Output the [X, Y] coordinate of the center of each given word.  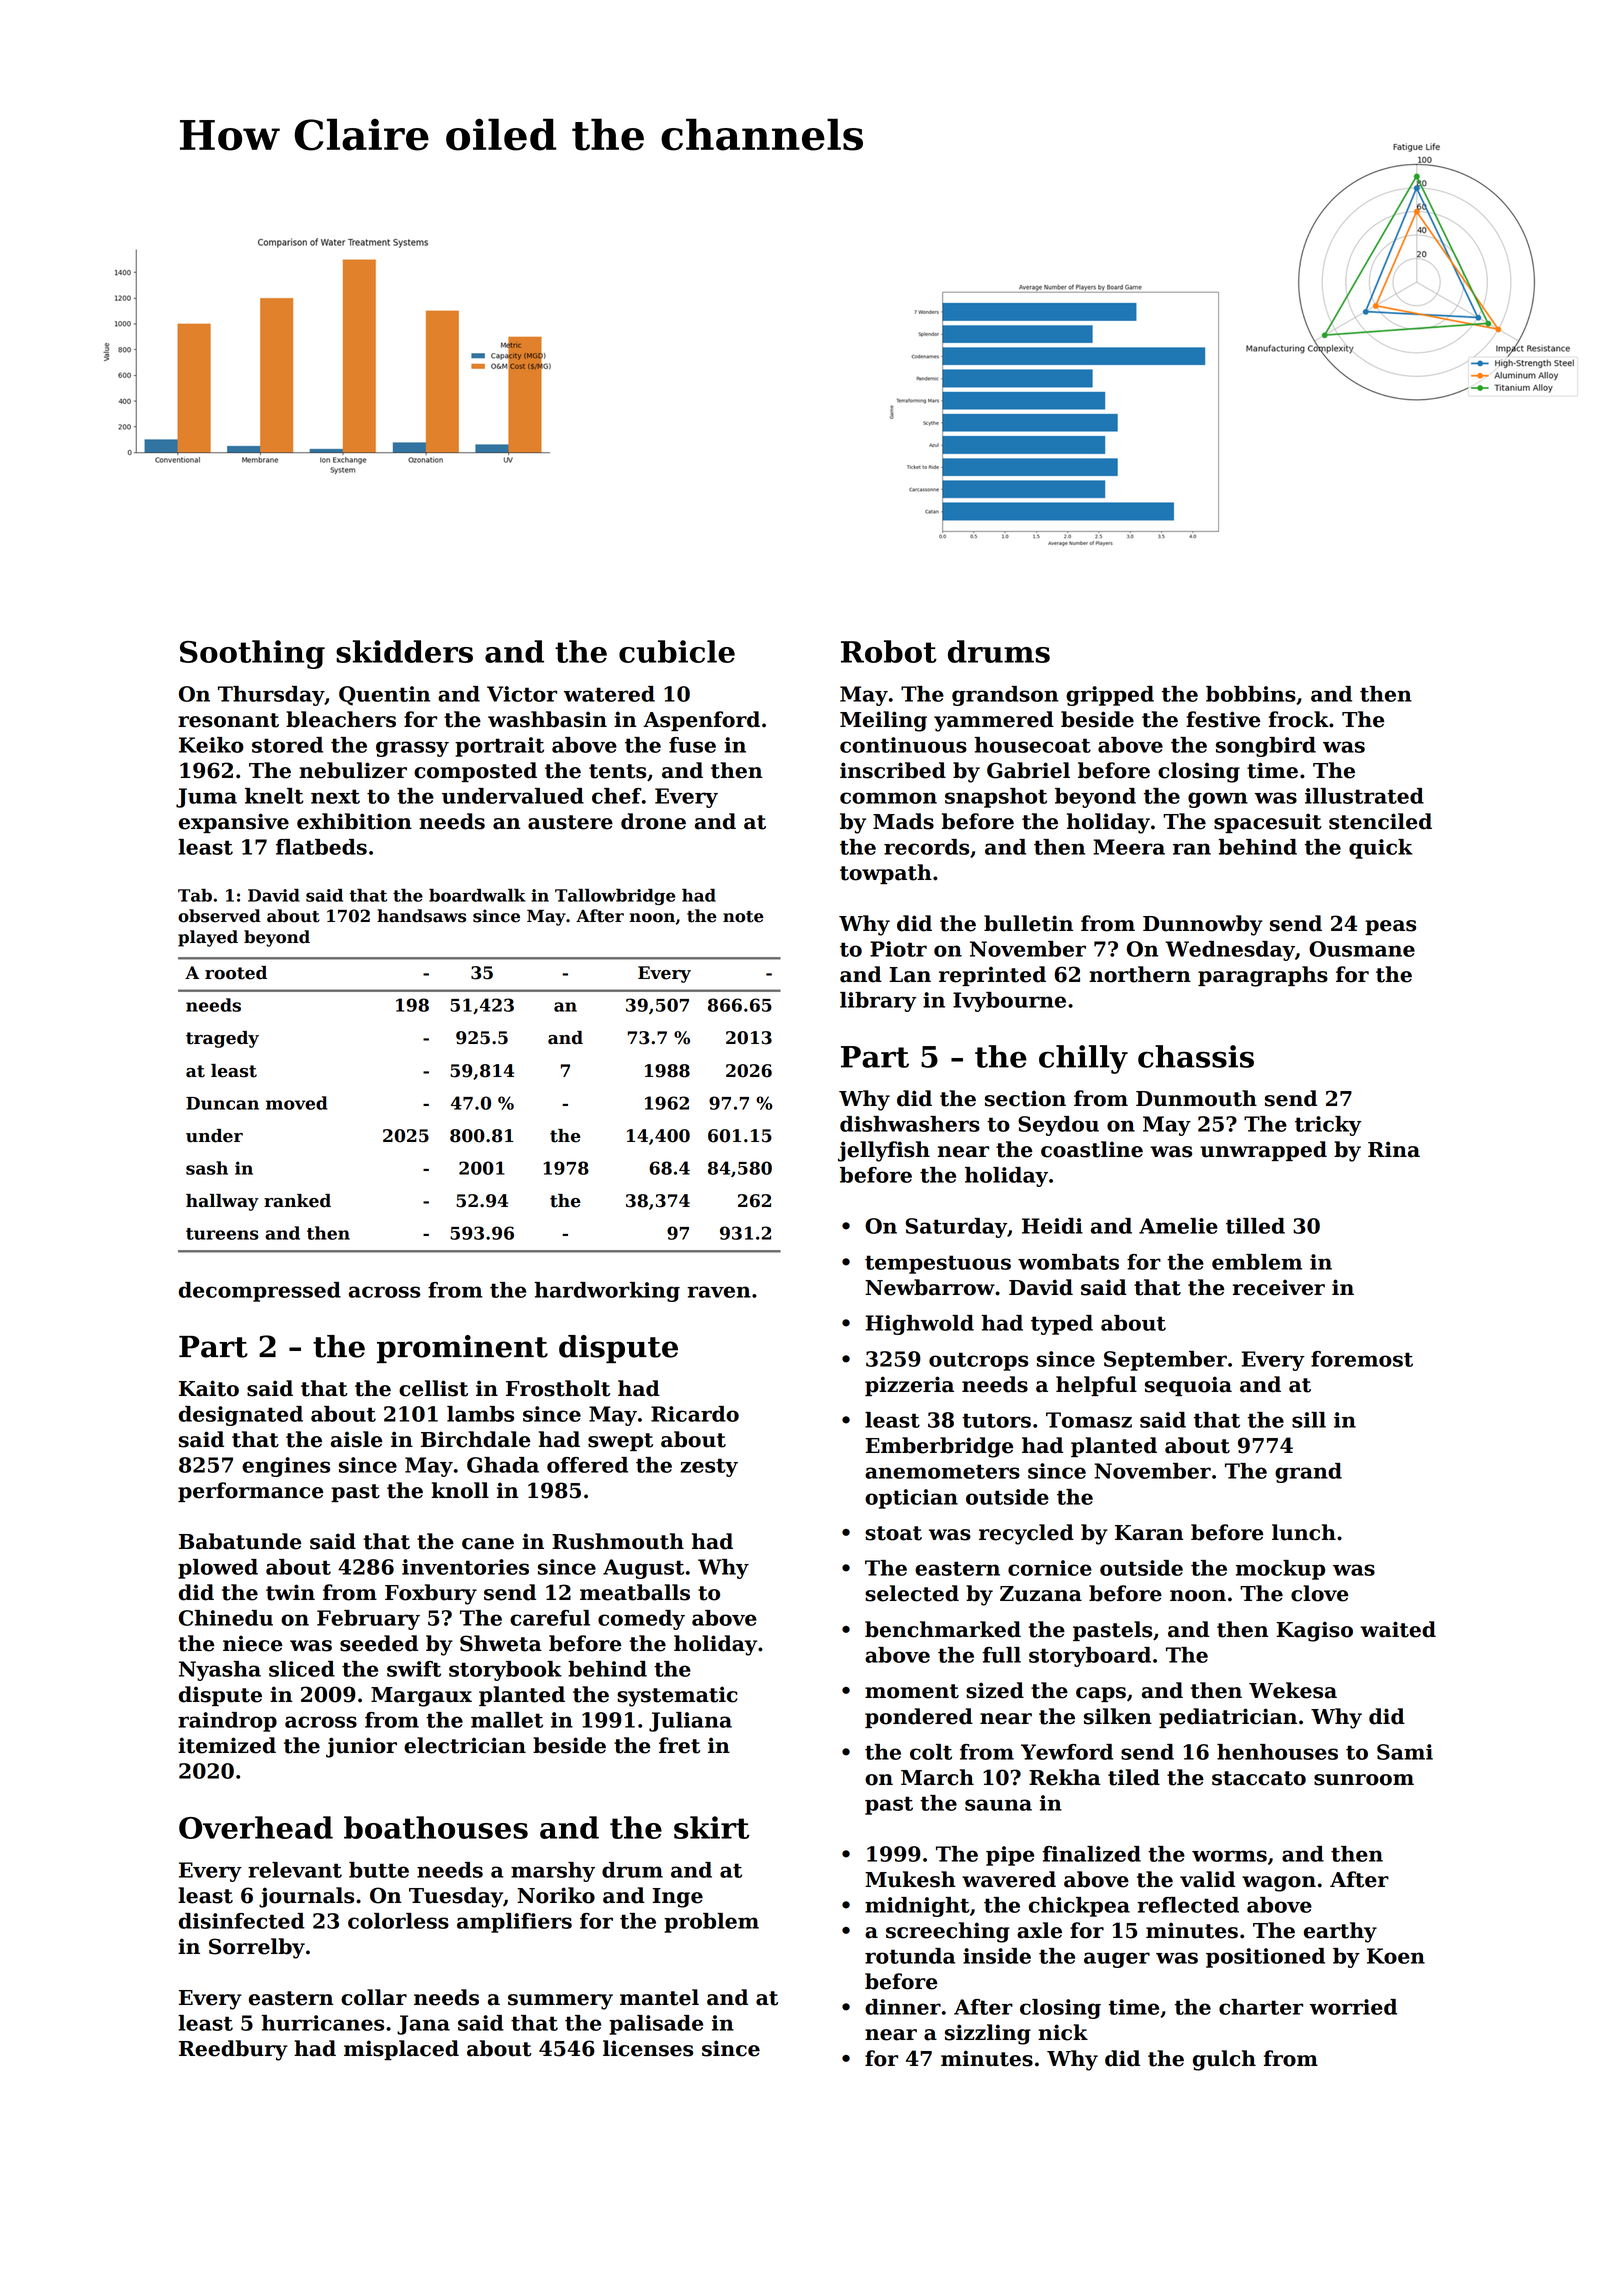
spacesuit [1268, 823]
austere [570, 822]
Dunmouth [1196, 1098]
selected [912, 1593]
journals [306, 1897]
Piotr [898, 949]
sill [1309, 1420]
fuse [692, 745]
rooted [236, 973]
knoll [460, 1490]
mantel [659, 1997]
